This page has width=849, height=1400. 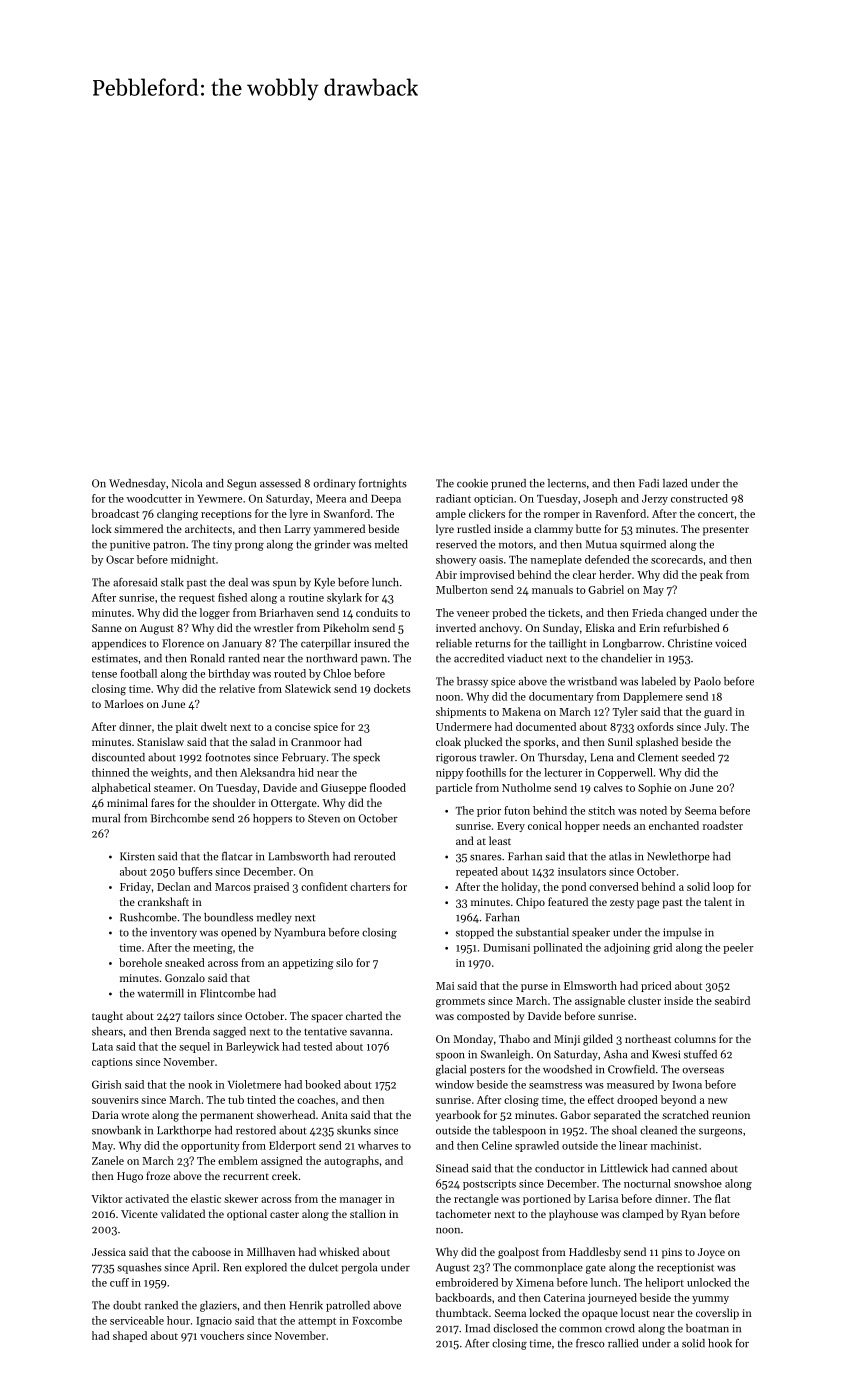 I want to click on Daria, so click(x=105, y=1115).
